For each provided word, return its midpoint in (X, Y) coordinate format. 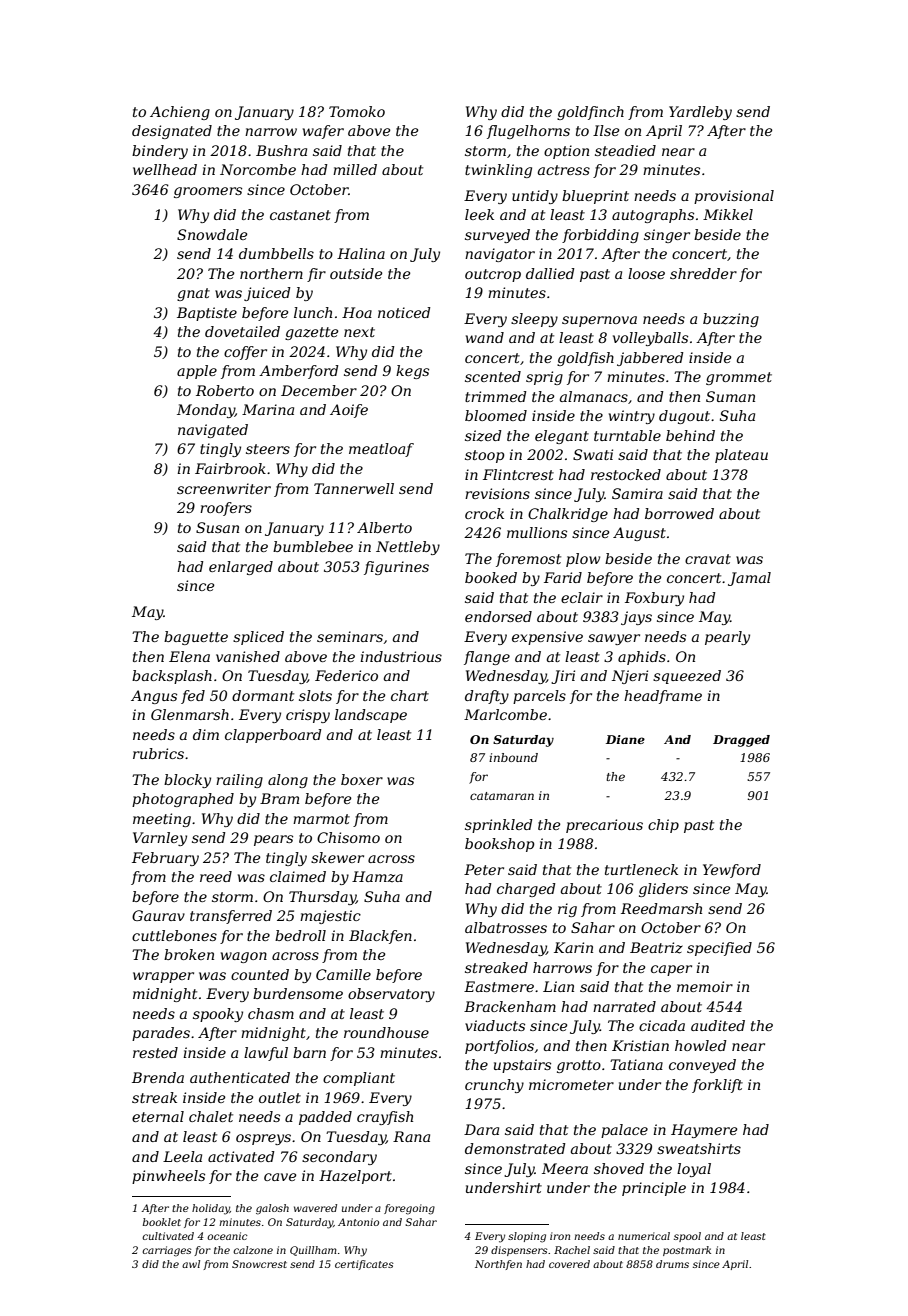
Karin (573, 947)
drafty (487, 697)
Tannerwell (354, 488)
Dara (481, 1129)
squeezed (687, 677)
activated (241, 1156)
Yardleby (700, 113)
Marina (268, 409)
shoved (619, 1168)
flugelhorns (528, 132)
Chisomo (348, 837)
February (165, 859)
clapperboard (273, 736)
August (639, 534)
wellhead (165, 169)
